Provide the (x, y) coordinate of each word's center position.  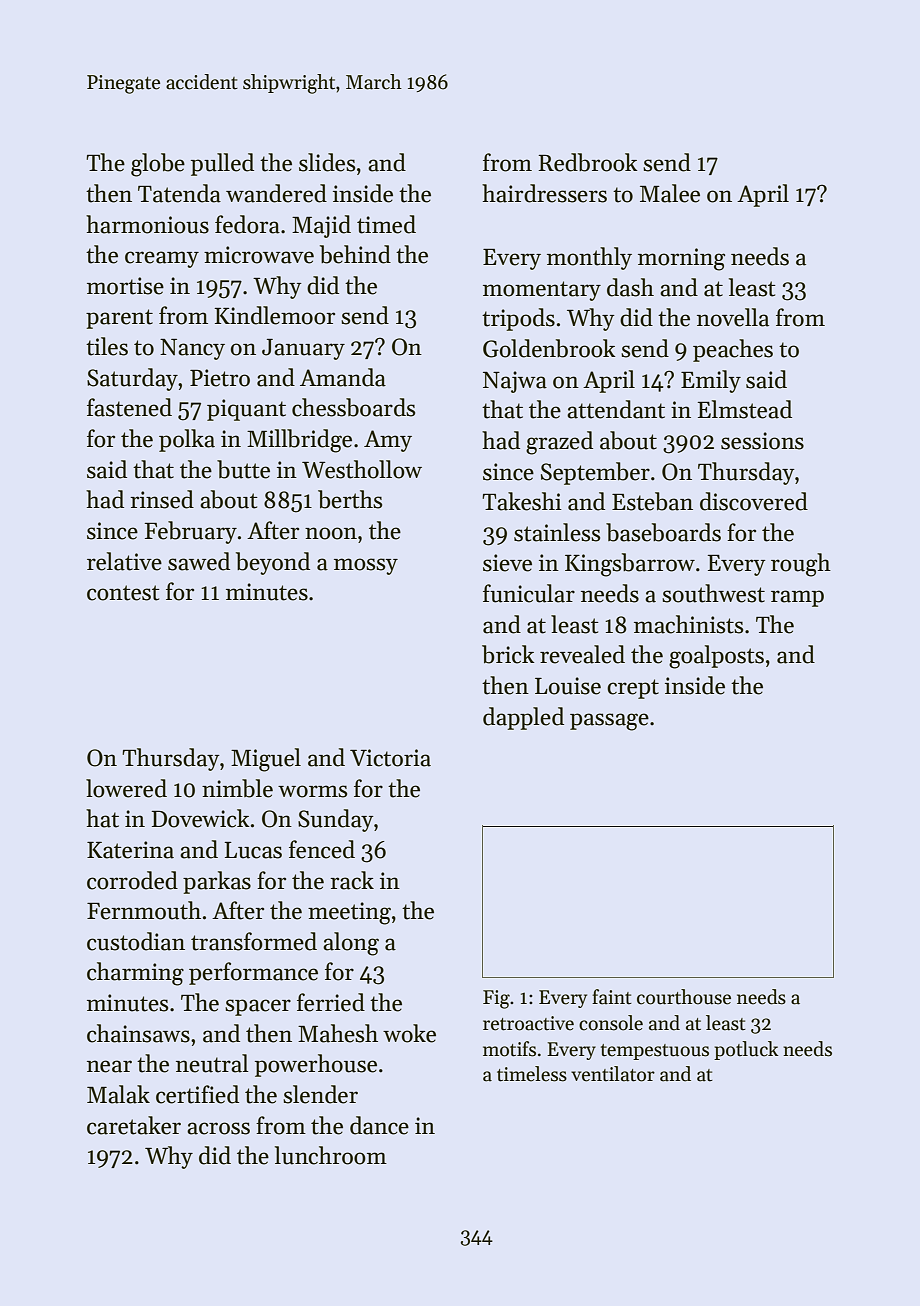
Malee (670, 193)
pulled (222, 164)
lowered (126, 788)
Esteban (652, 501)
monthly (589, 258)
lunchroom (331, 1155)
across (218, 1128)
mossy (366, 566)
